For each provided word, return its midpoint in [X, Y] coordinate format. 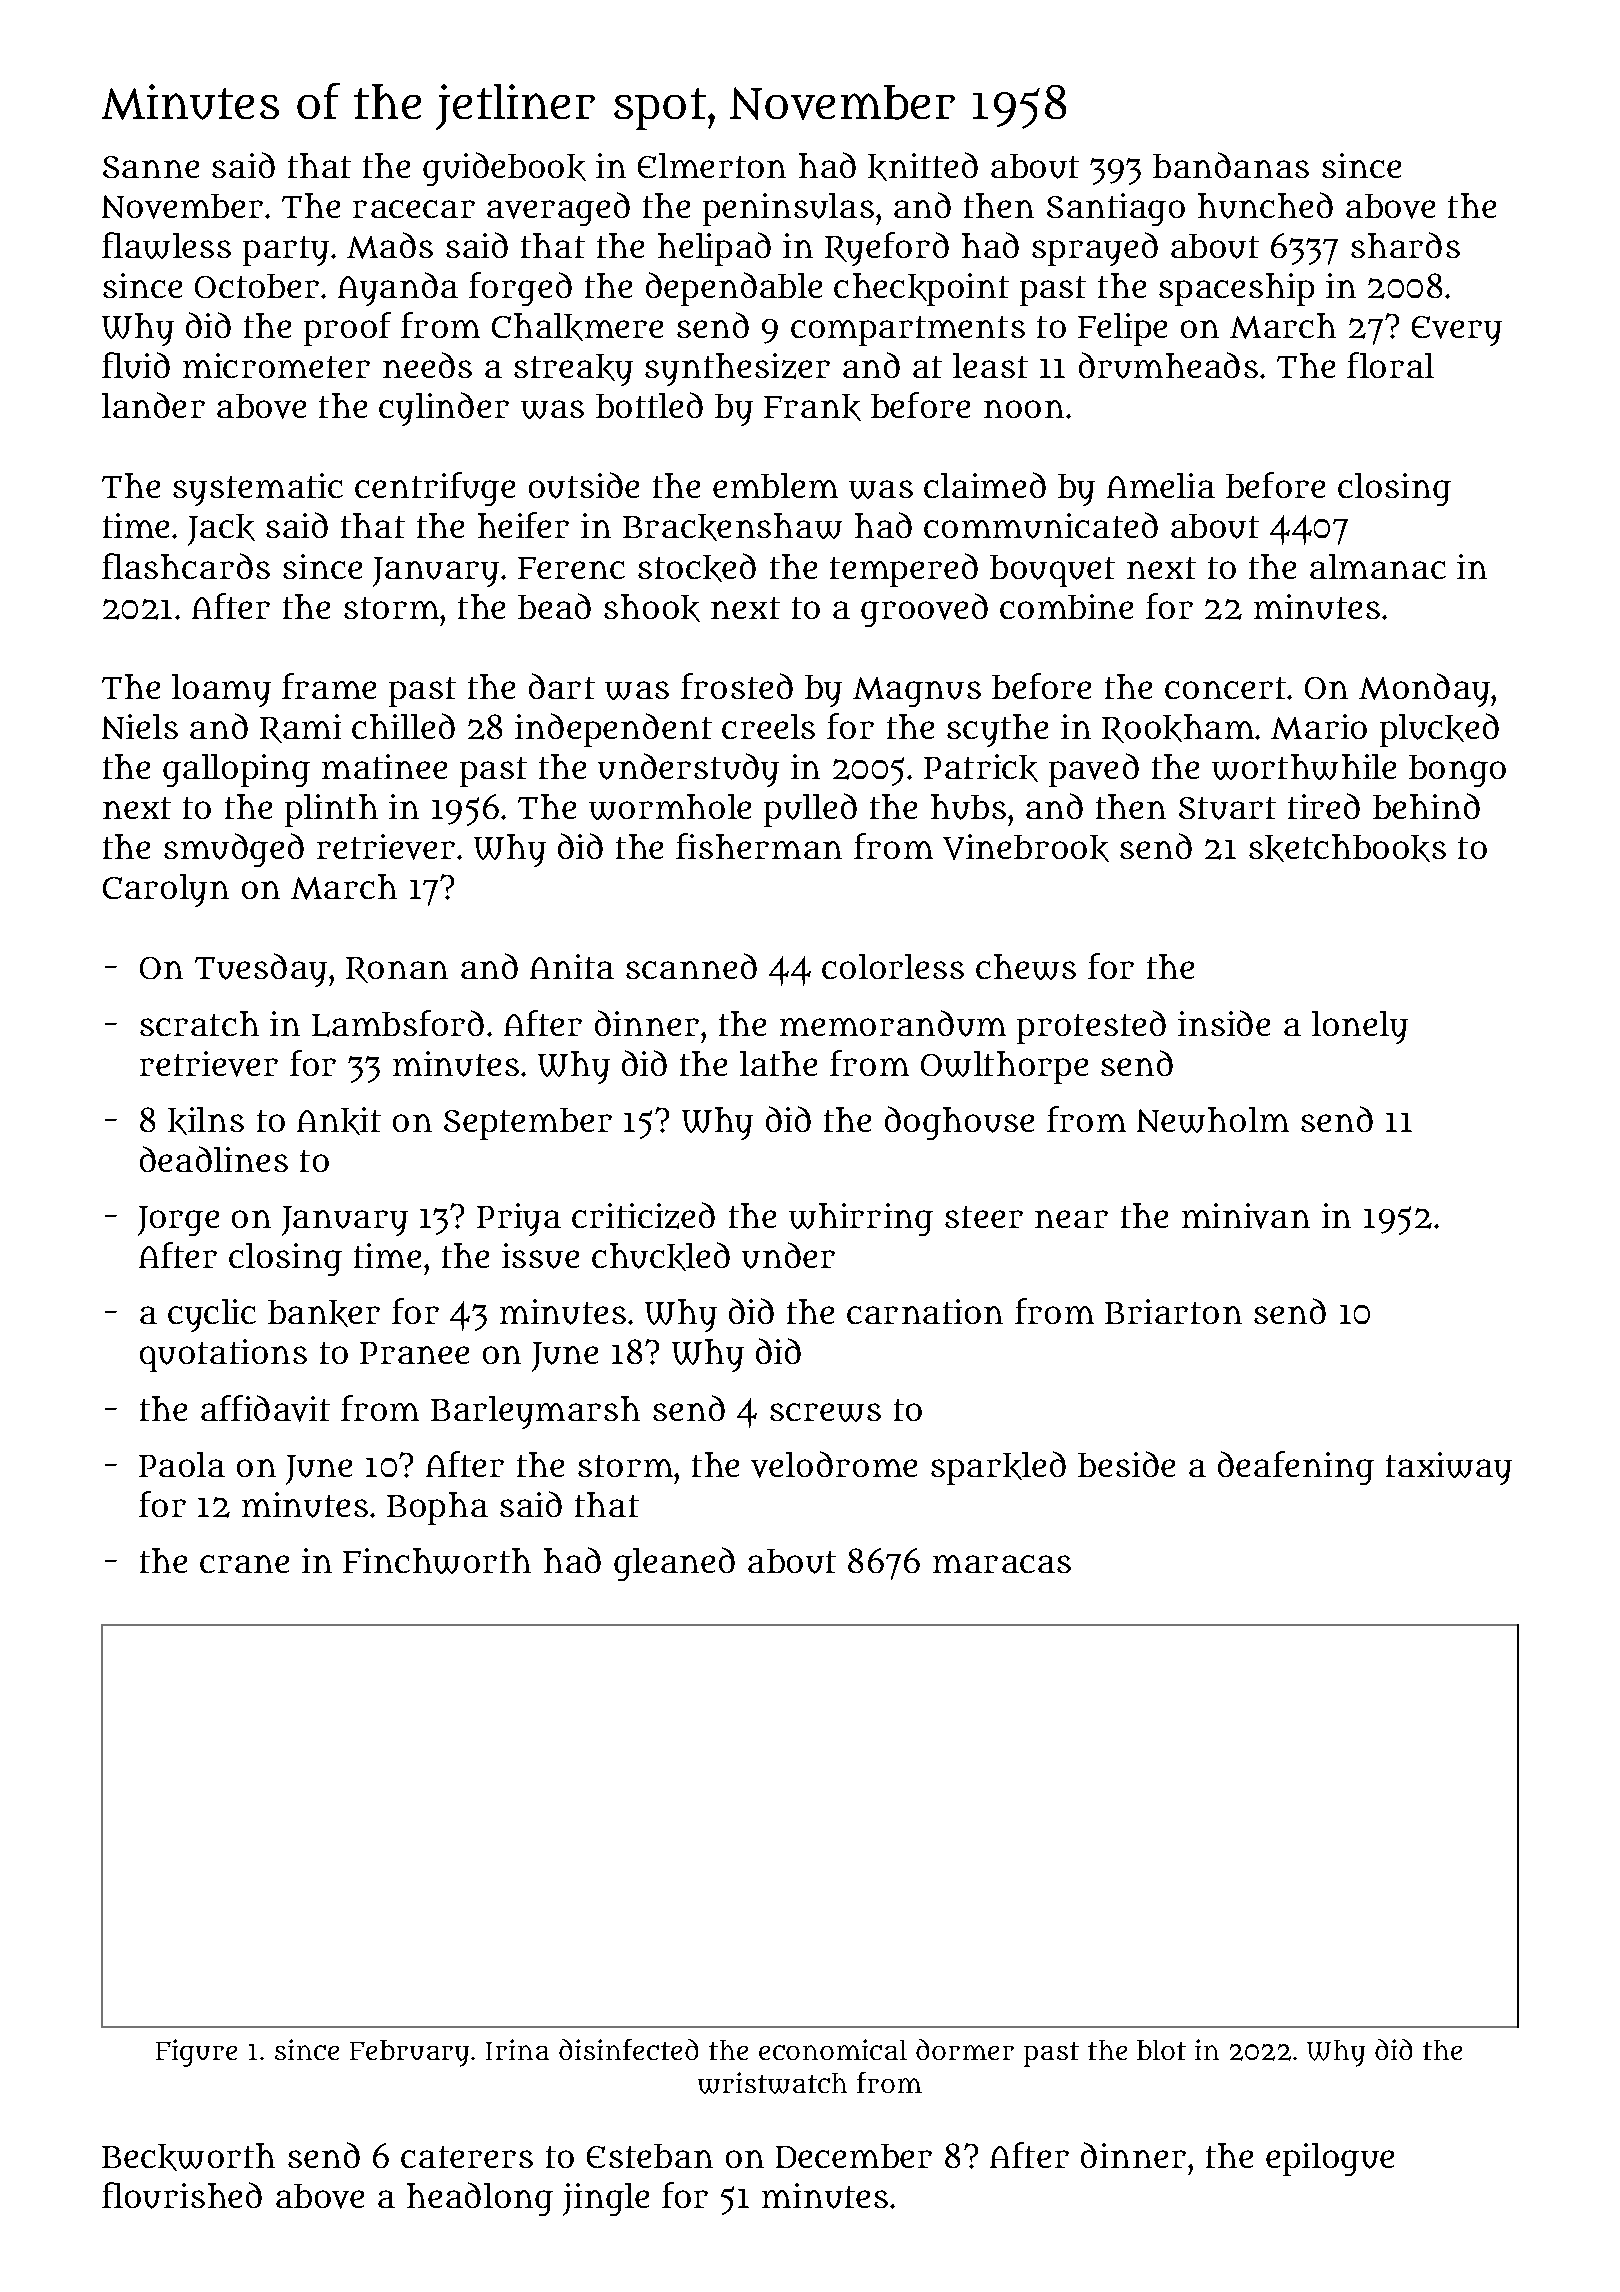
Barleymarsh [535, 1412]
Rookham [1178, 728]
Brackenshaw [732, 527]
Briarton [1173, 1311]
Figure [196, 2053]
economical [833, 2049]
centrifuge [435, 489]
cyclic [212, 1315]
